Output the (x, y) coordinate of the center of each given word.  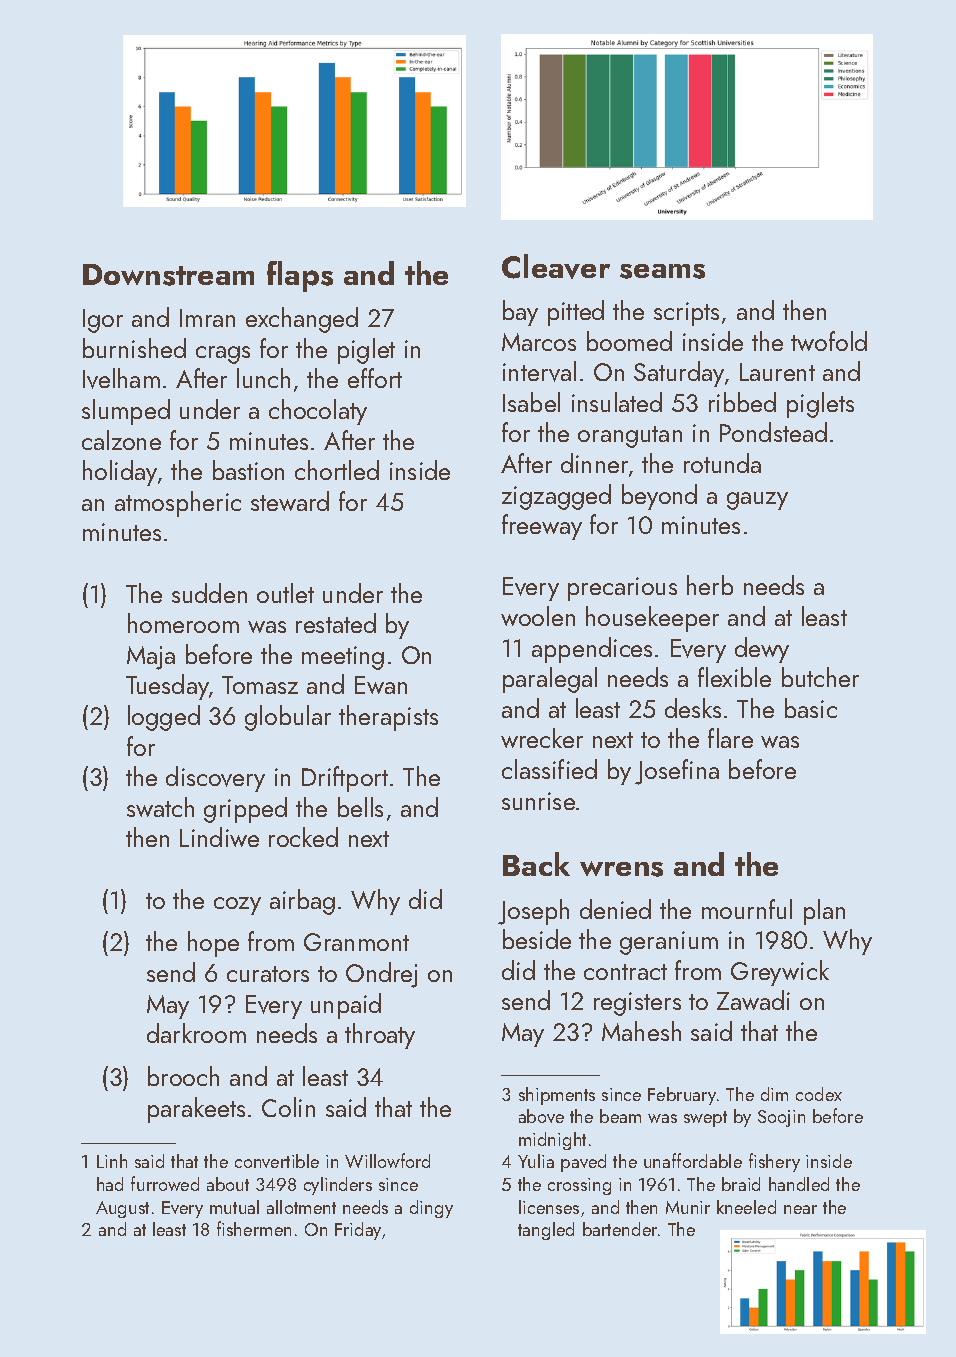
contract (625, 972)
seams (662, 271)
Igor (103, 321)
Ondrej (381, 975)
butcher (820, 677)
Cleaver (556, 266)
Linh (112, 1161)
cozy (237, 906)
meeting (343, 658)
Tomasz (260, 685)
